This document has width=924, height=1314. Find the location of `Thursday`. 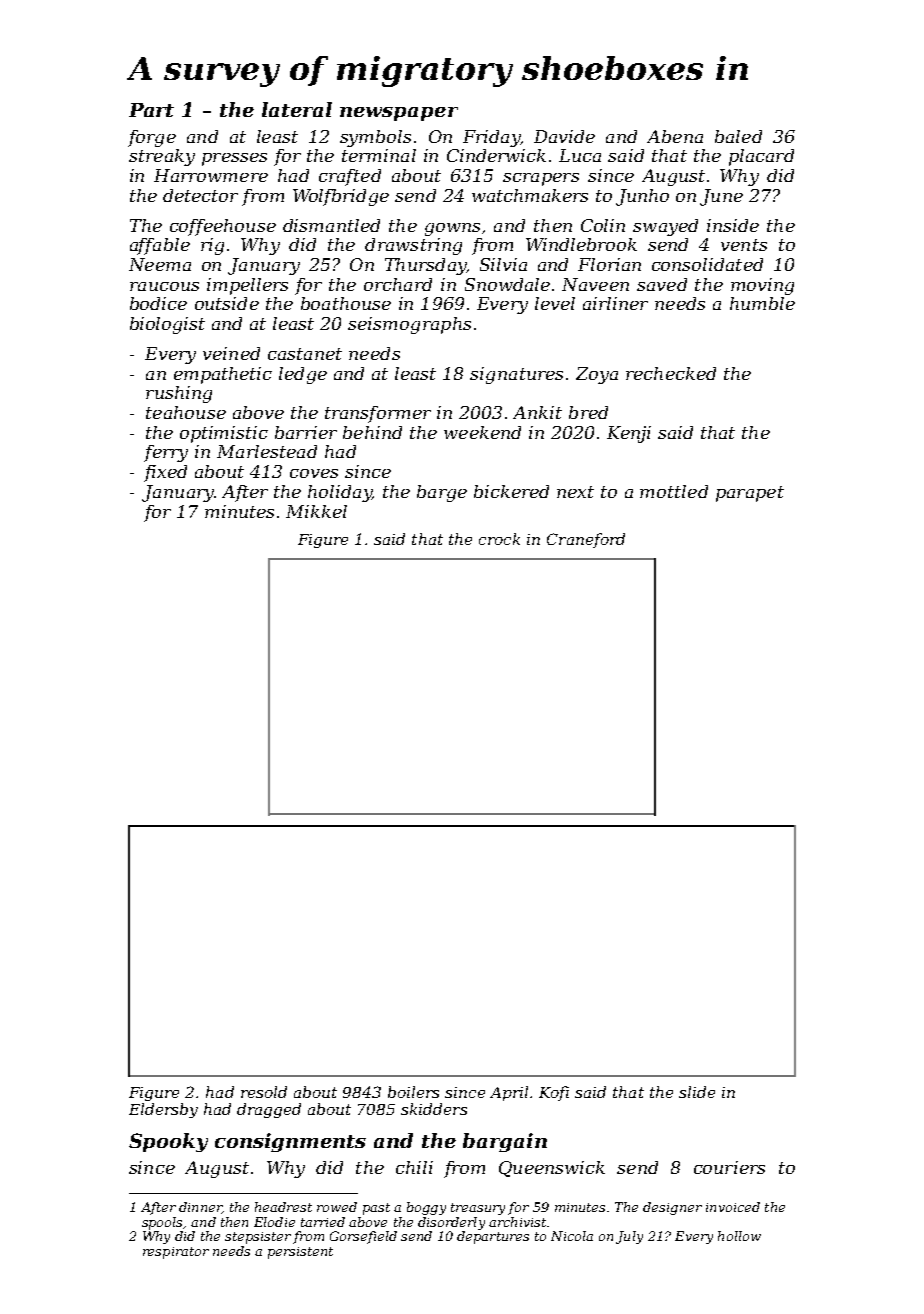

Thursday is located at coordinates (425, 266).
